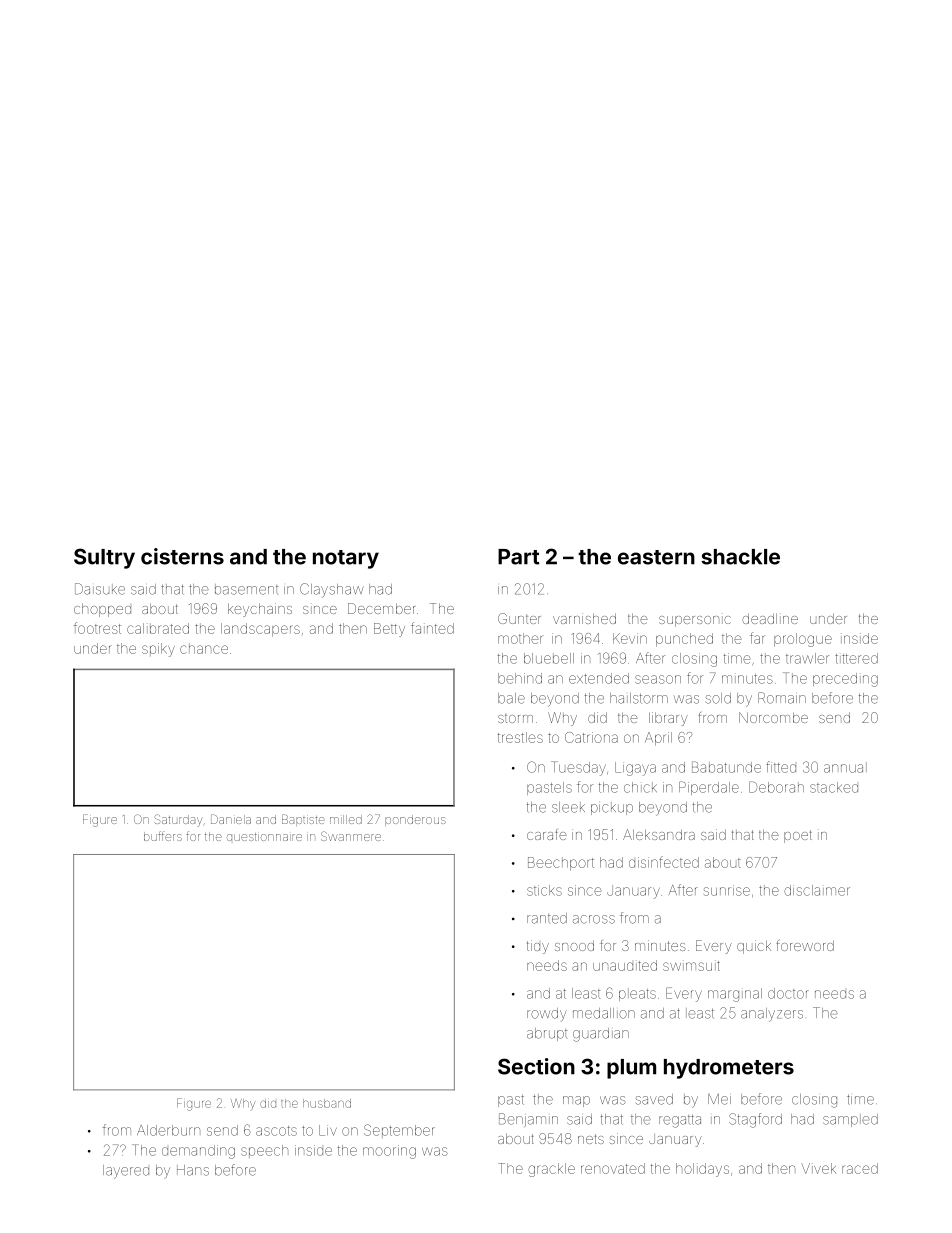 The width and height of the image is (952, 1233). Describe the element at coordinates (511, 698) in the image. I see `bale` at that location.
